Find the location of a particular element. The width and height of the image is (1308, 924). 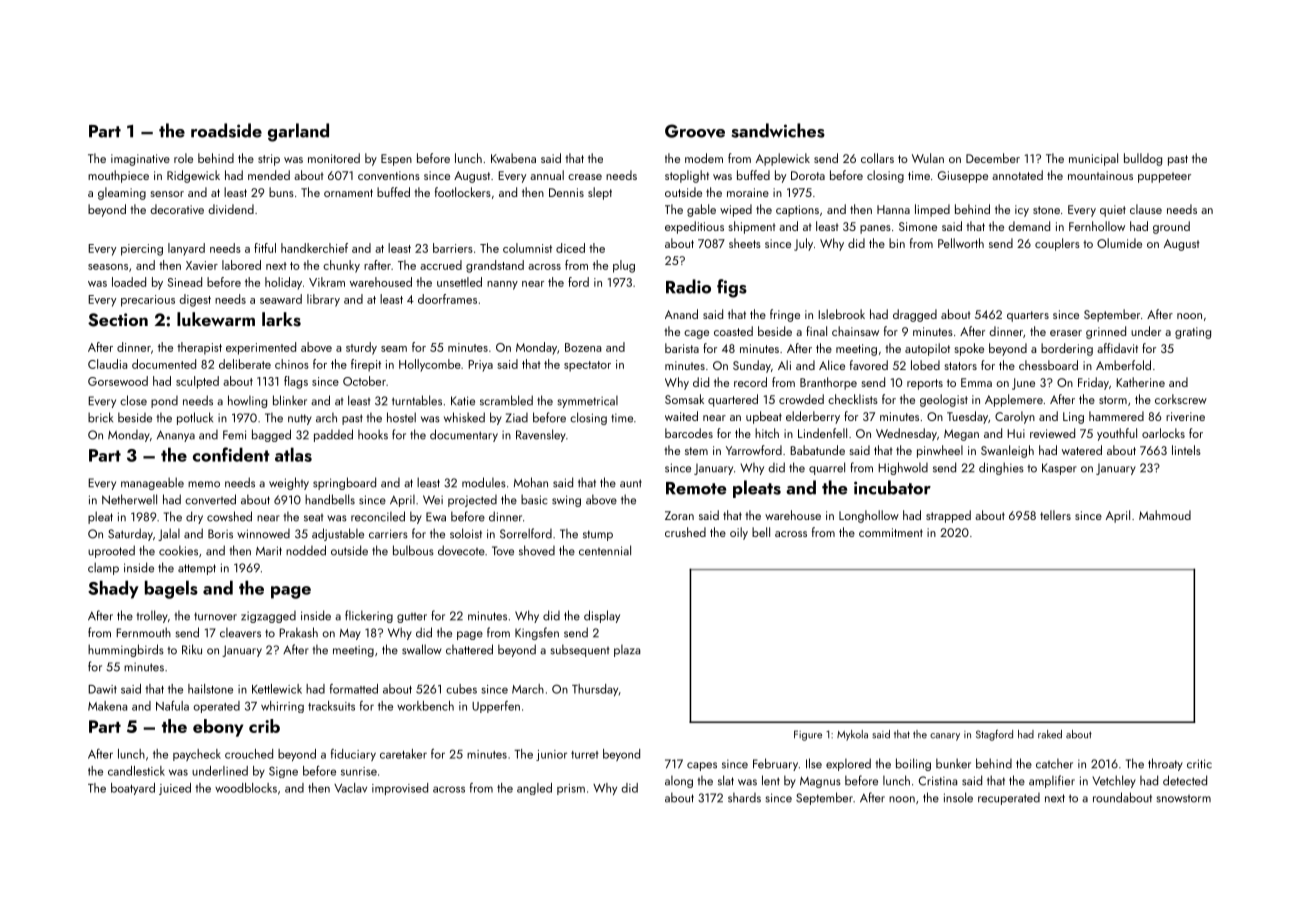

Zoran is located at coordinates (679, 515).
